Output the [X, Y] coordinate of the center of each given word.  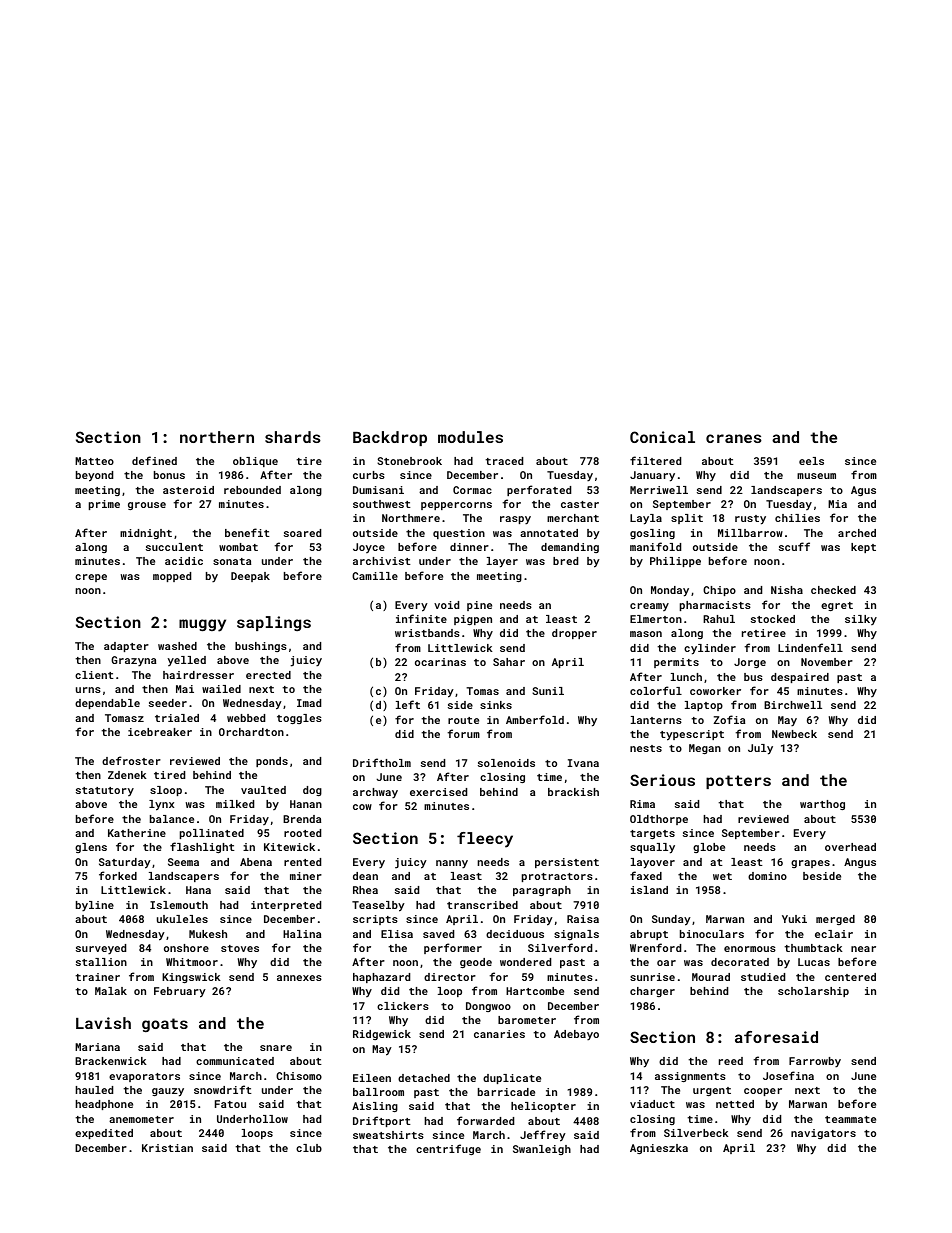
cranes [734, 438]
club [309, 1148]
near [863, 949]
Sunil [548, 691]
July [760, 749]
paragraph [542, 891]
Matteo [94, 461]
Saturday [125, 863]
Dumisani [378, 490]
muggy [202, 625]
